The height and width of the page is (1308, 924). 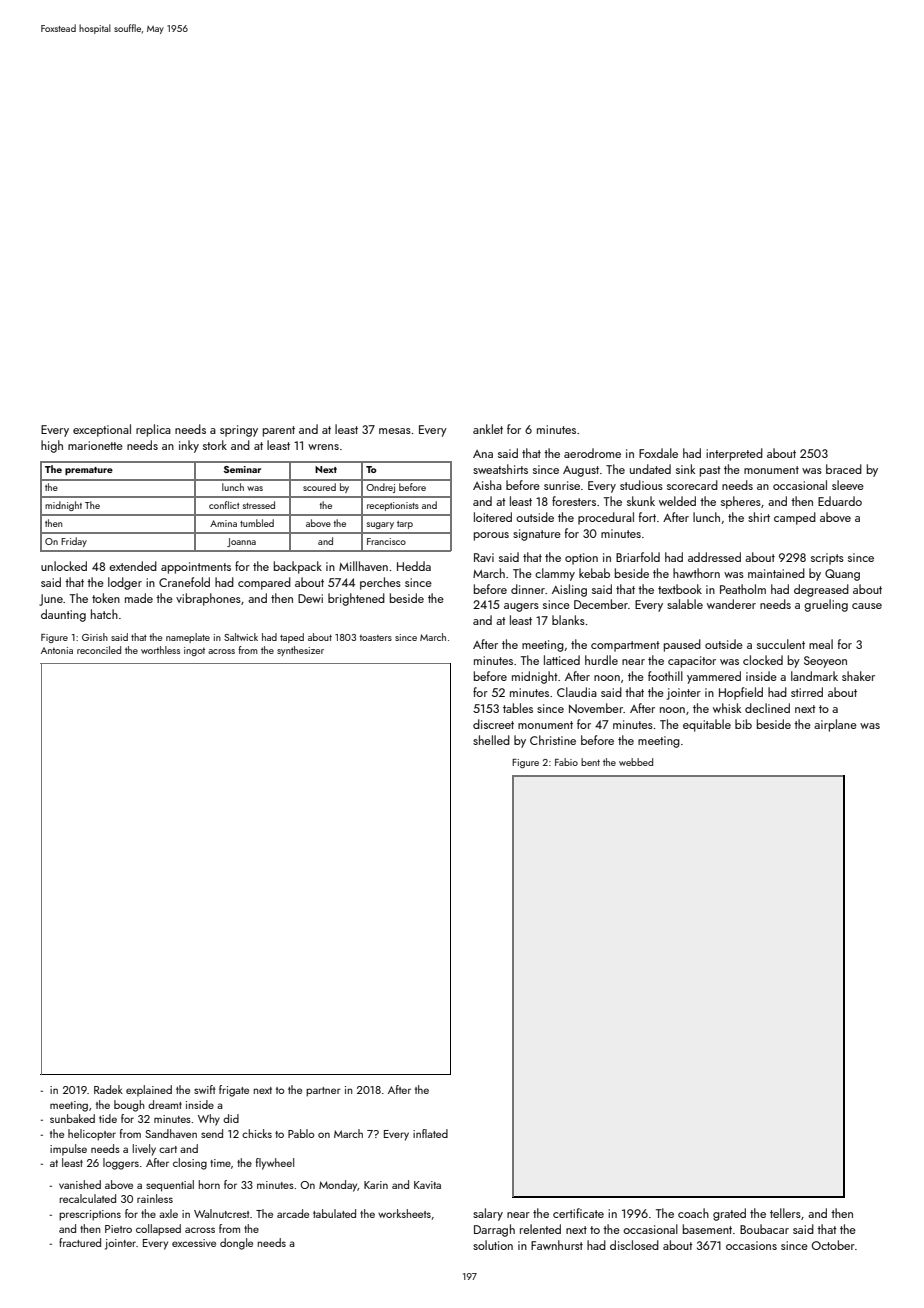 What do you see at coordinates (279, 431) in the page?
I see `parent` at bounding box center [279, 431].
